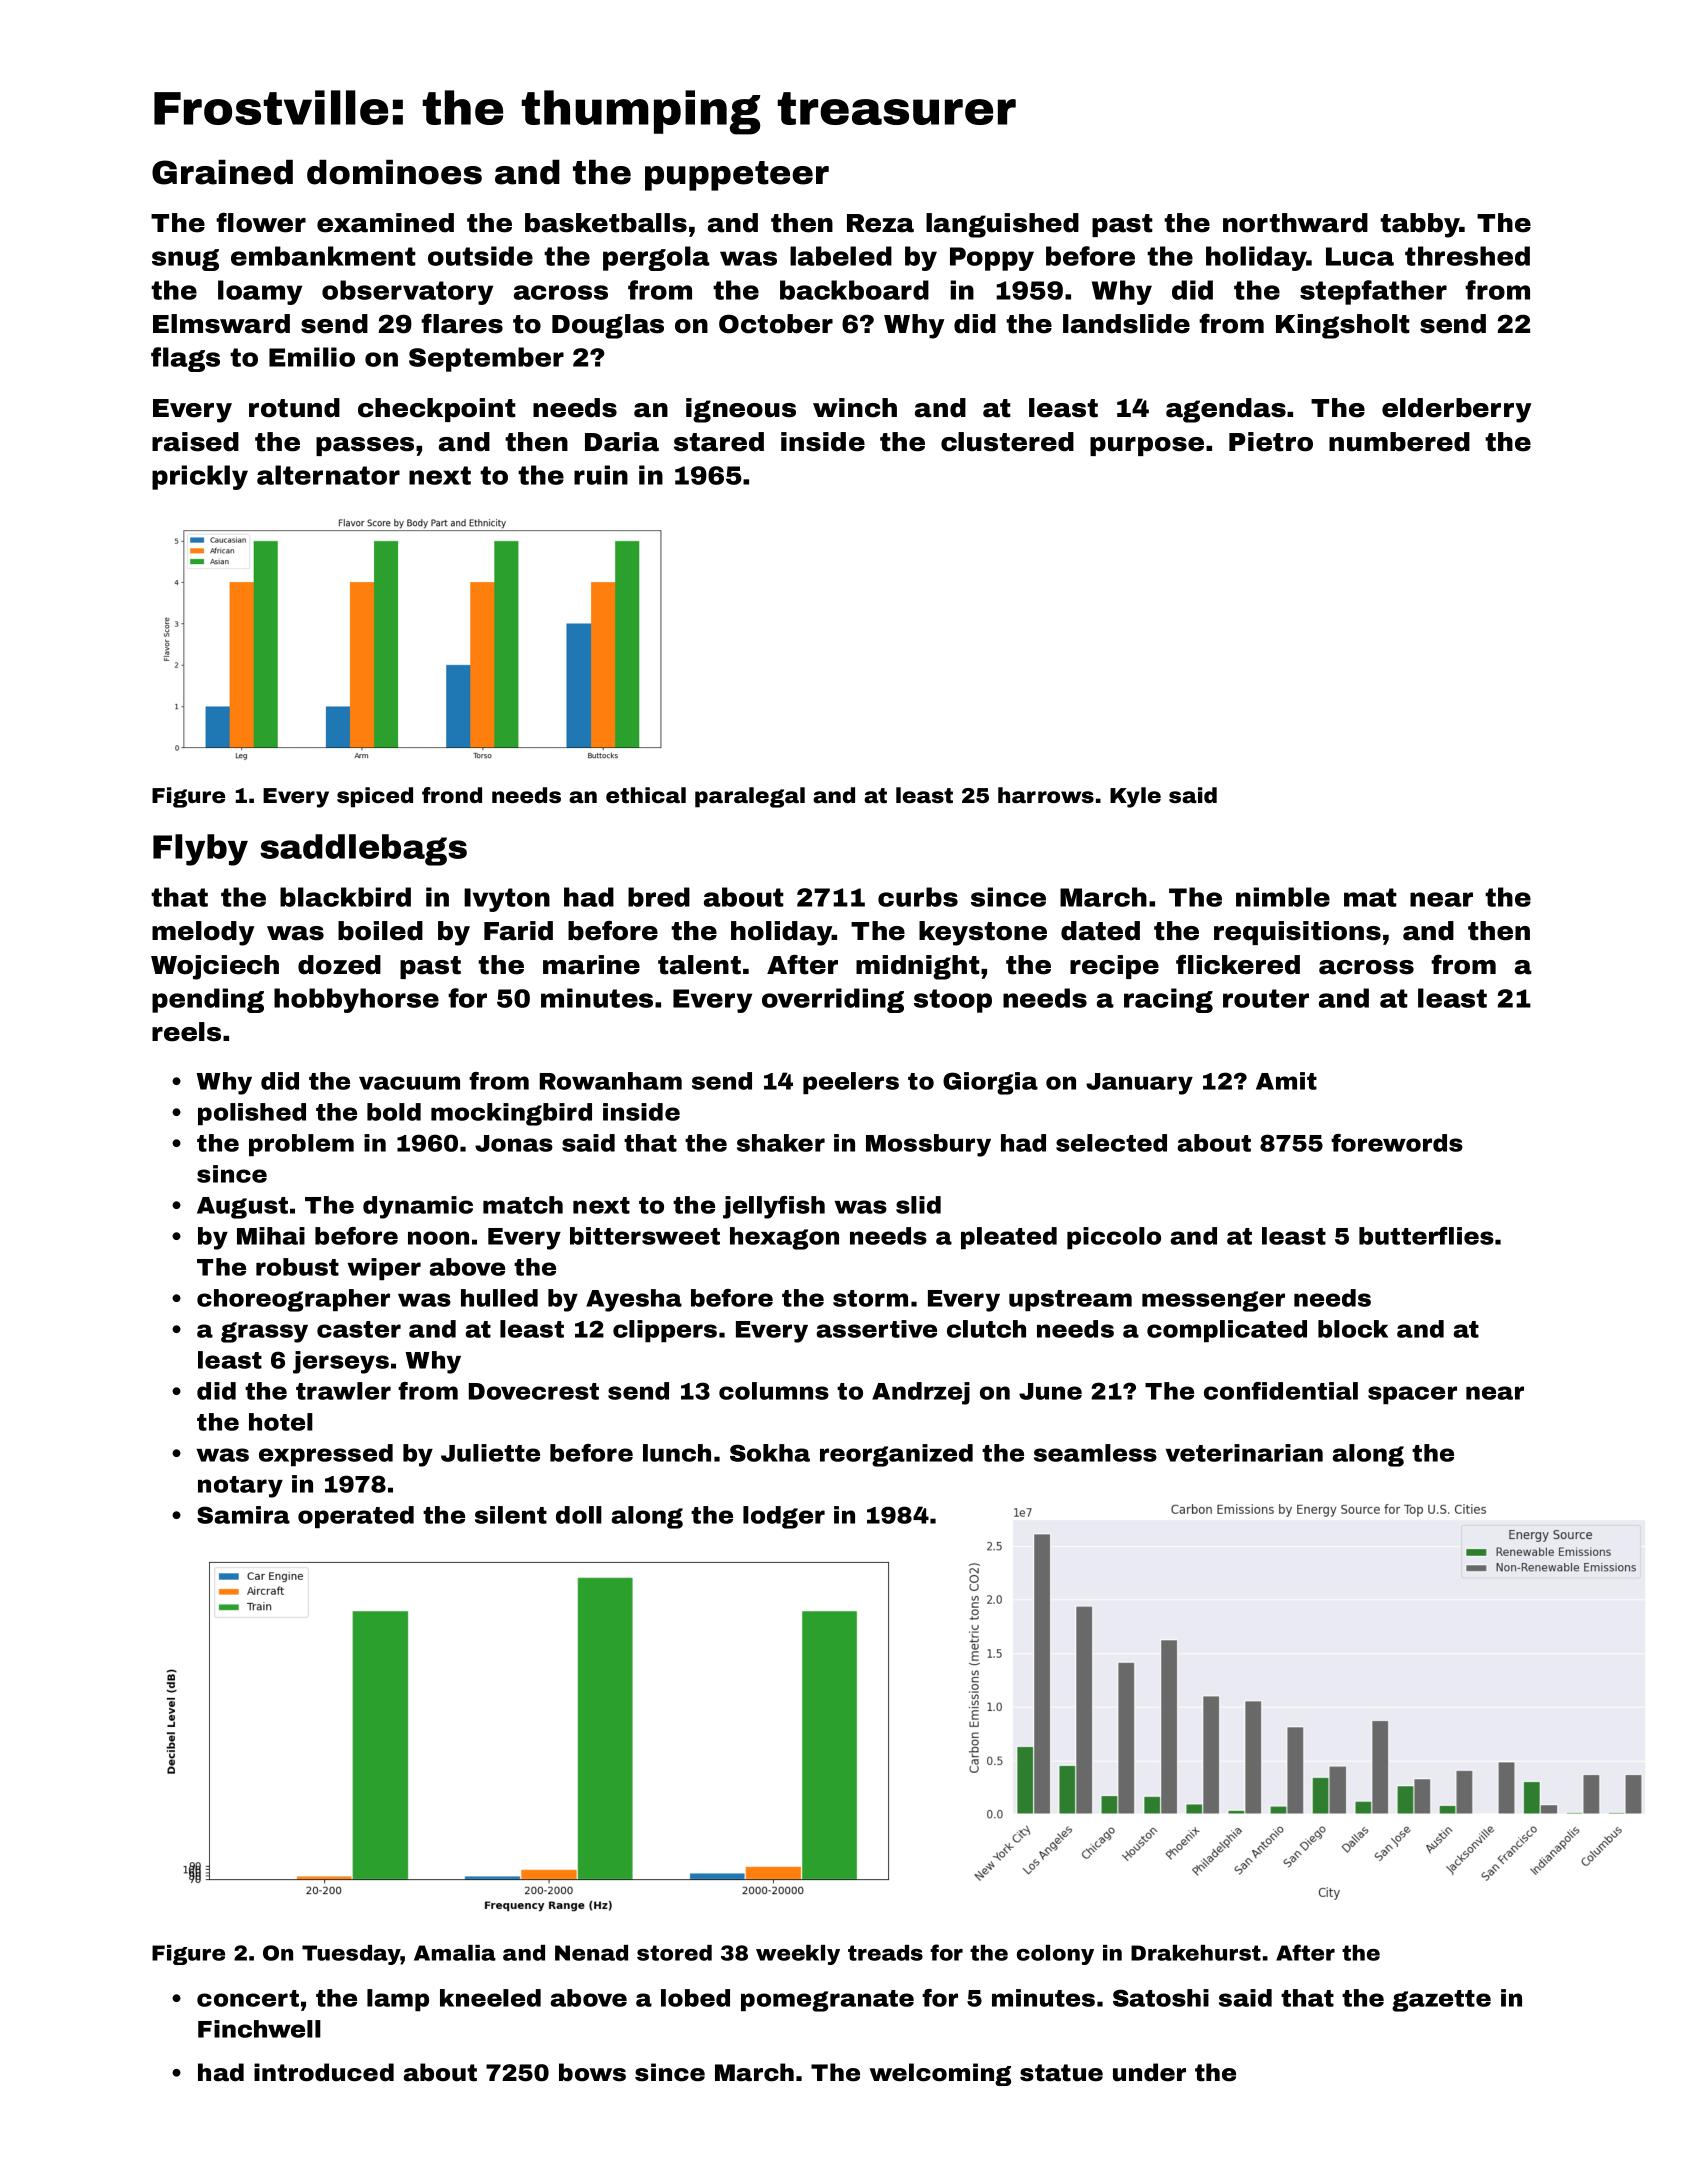 This screenshot has width=1683, height=2178. What do you see at coordinates (741, 410) in the screenshot?
I see `igneous` at bounding box center [741, 410].
